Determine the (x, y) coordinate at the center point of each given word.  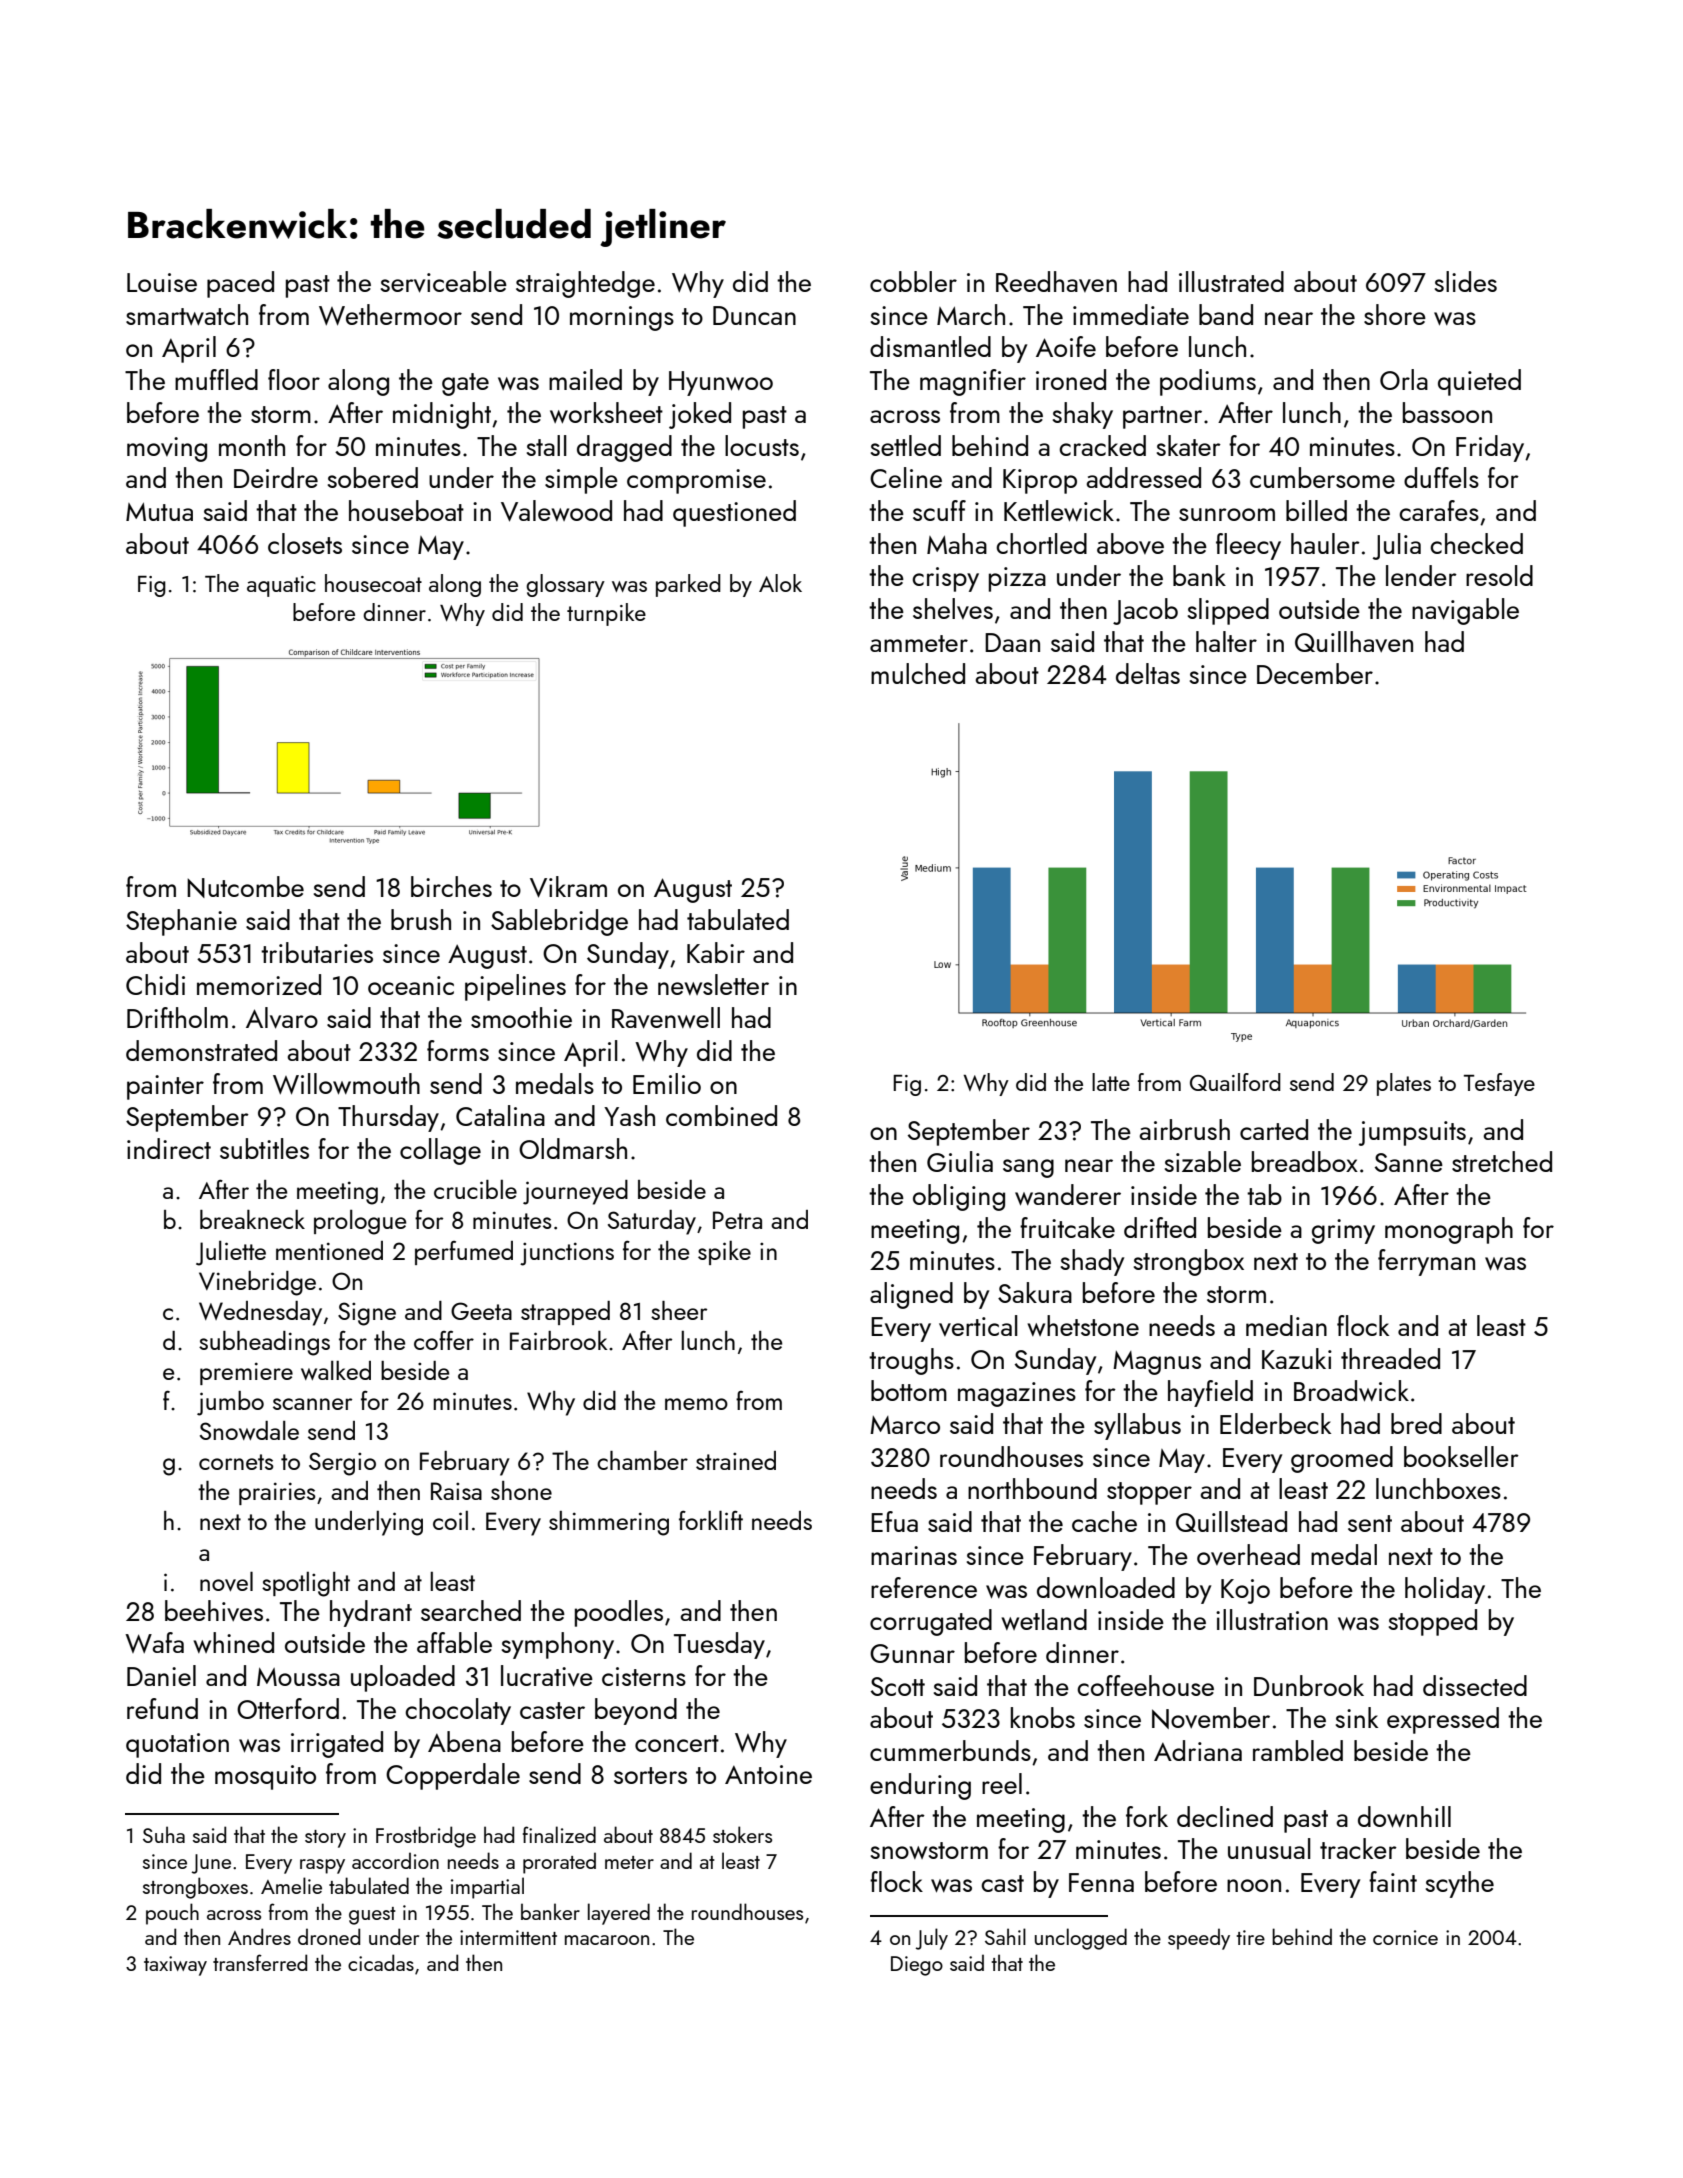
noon (1254, 1885)
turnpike (606, 614)
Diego (917, 1966)
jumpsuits (1412, 1133)
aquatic (281, 586)
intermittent (508, 1937)
